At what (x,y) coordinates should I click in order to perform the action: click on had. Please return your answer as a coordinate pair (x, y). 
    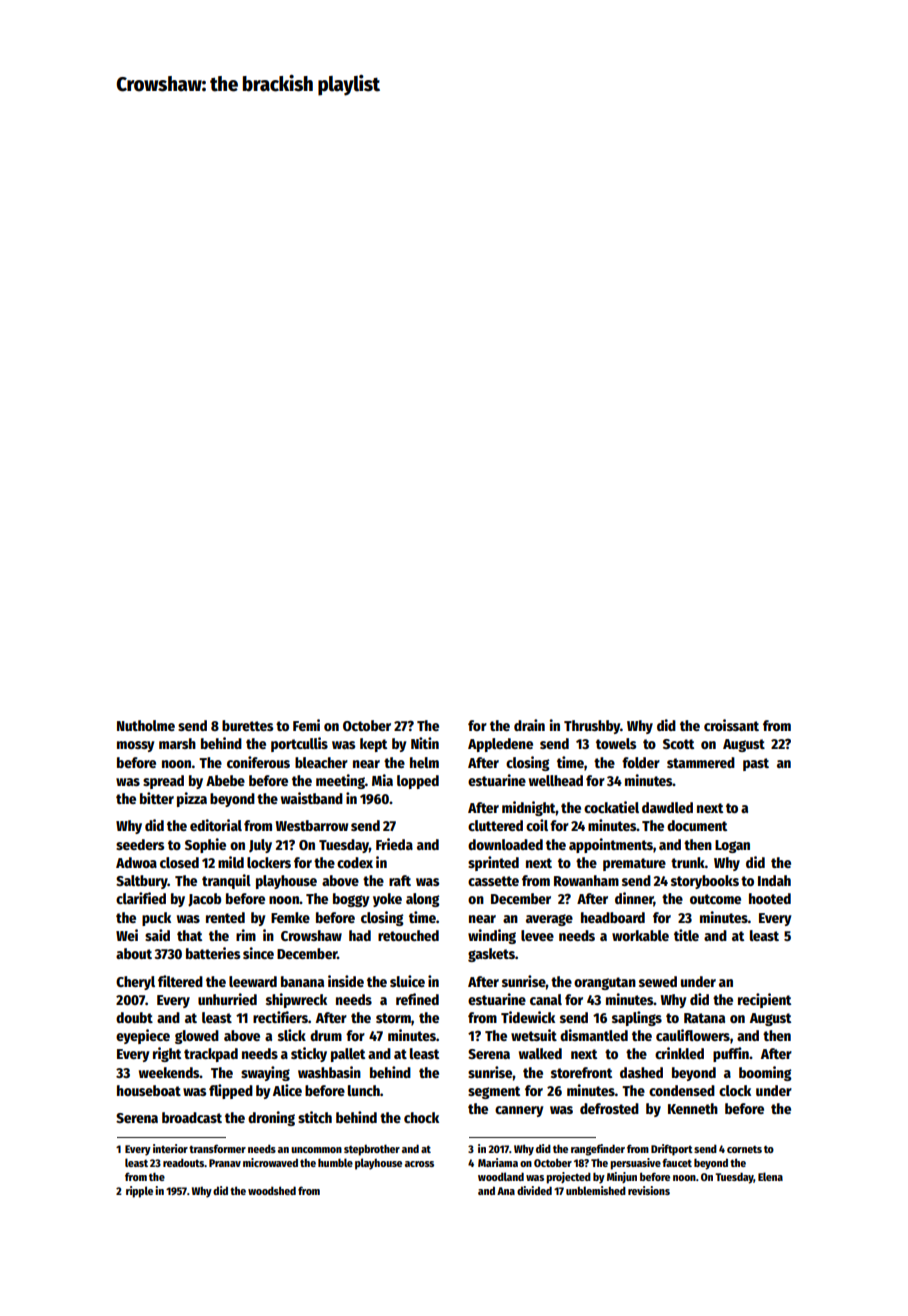
    Looking at the image, I should click on (360, 935).
